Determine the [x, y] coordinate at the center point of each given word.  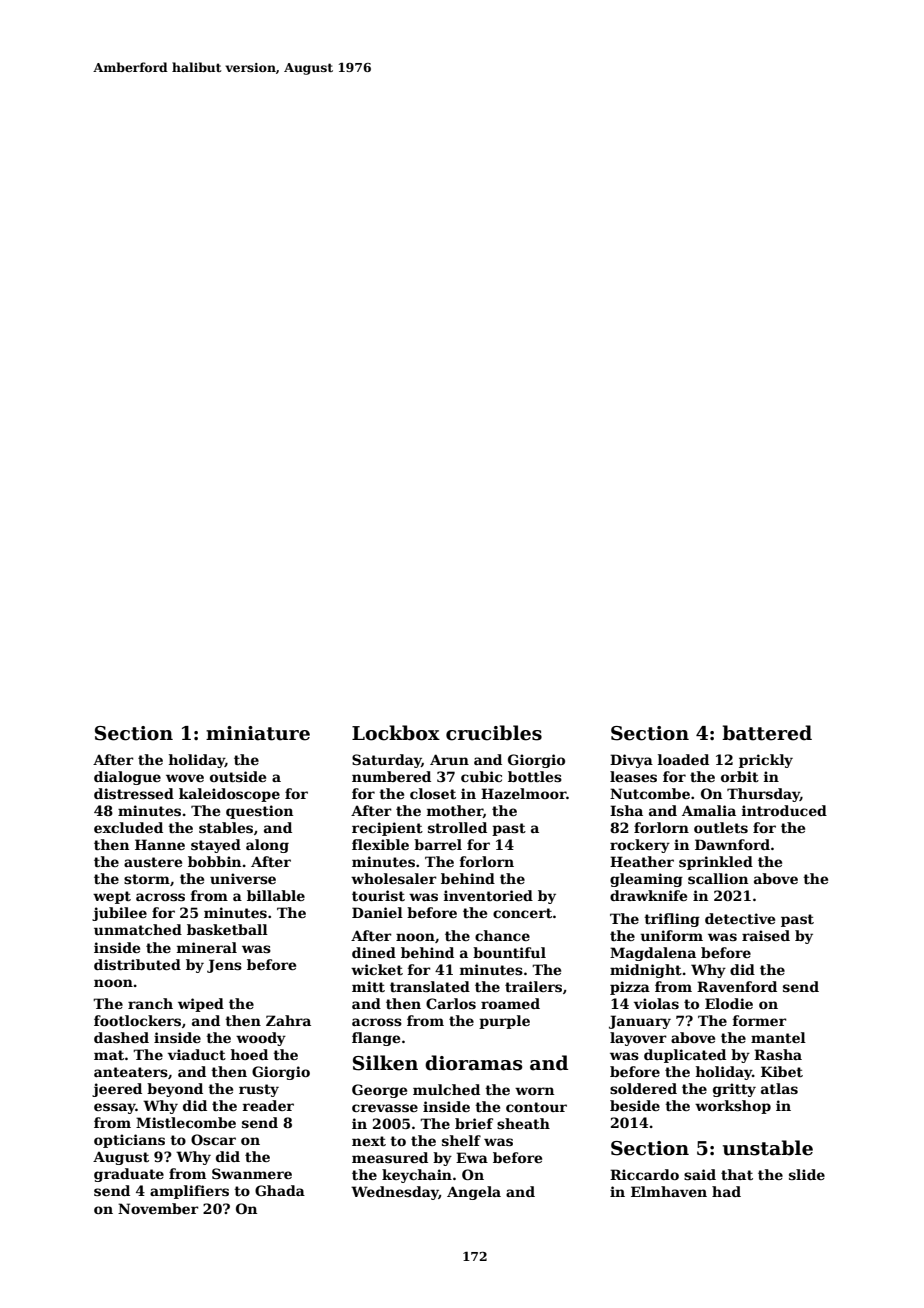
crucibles [494, 733]
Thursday [763, 795]
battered [767, 733]
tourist [378, 895]
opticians [129, 1141]
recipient [387, 829]
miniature [258, 733]
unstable [768, 1148]
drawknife [648, 895]
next [369, 1141]
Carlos [451, 1003]
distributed [137, 964]
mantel [778, 1037]
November [158, 1208]
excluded [128, 827]
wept [112, 897]
